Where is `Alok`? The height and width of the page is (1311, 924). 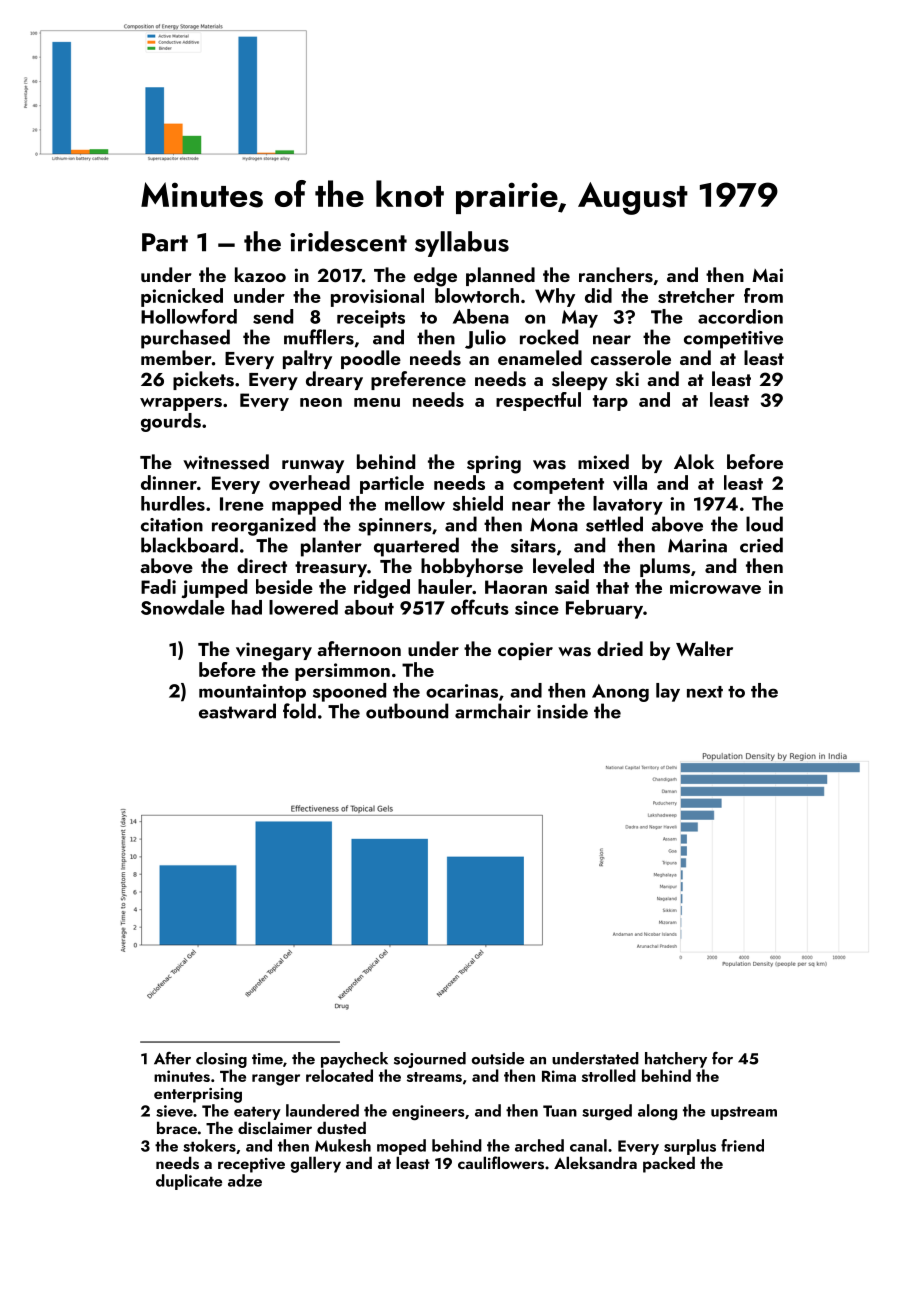 Alok is located at coordinates (694, 461).
